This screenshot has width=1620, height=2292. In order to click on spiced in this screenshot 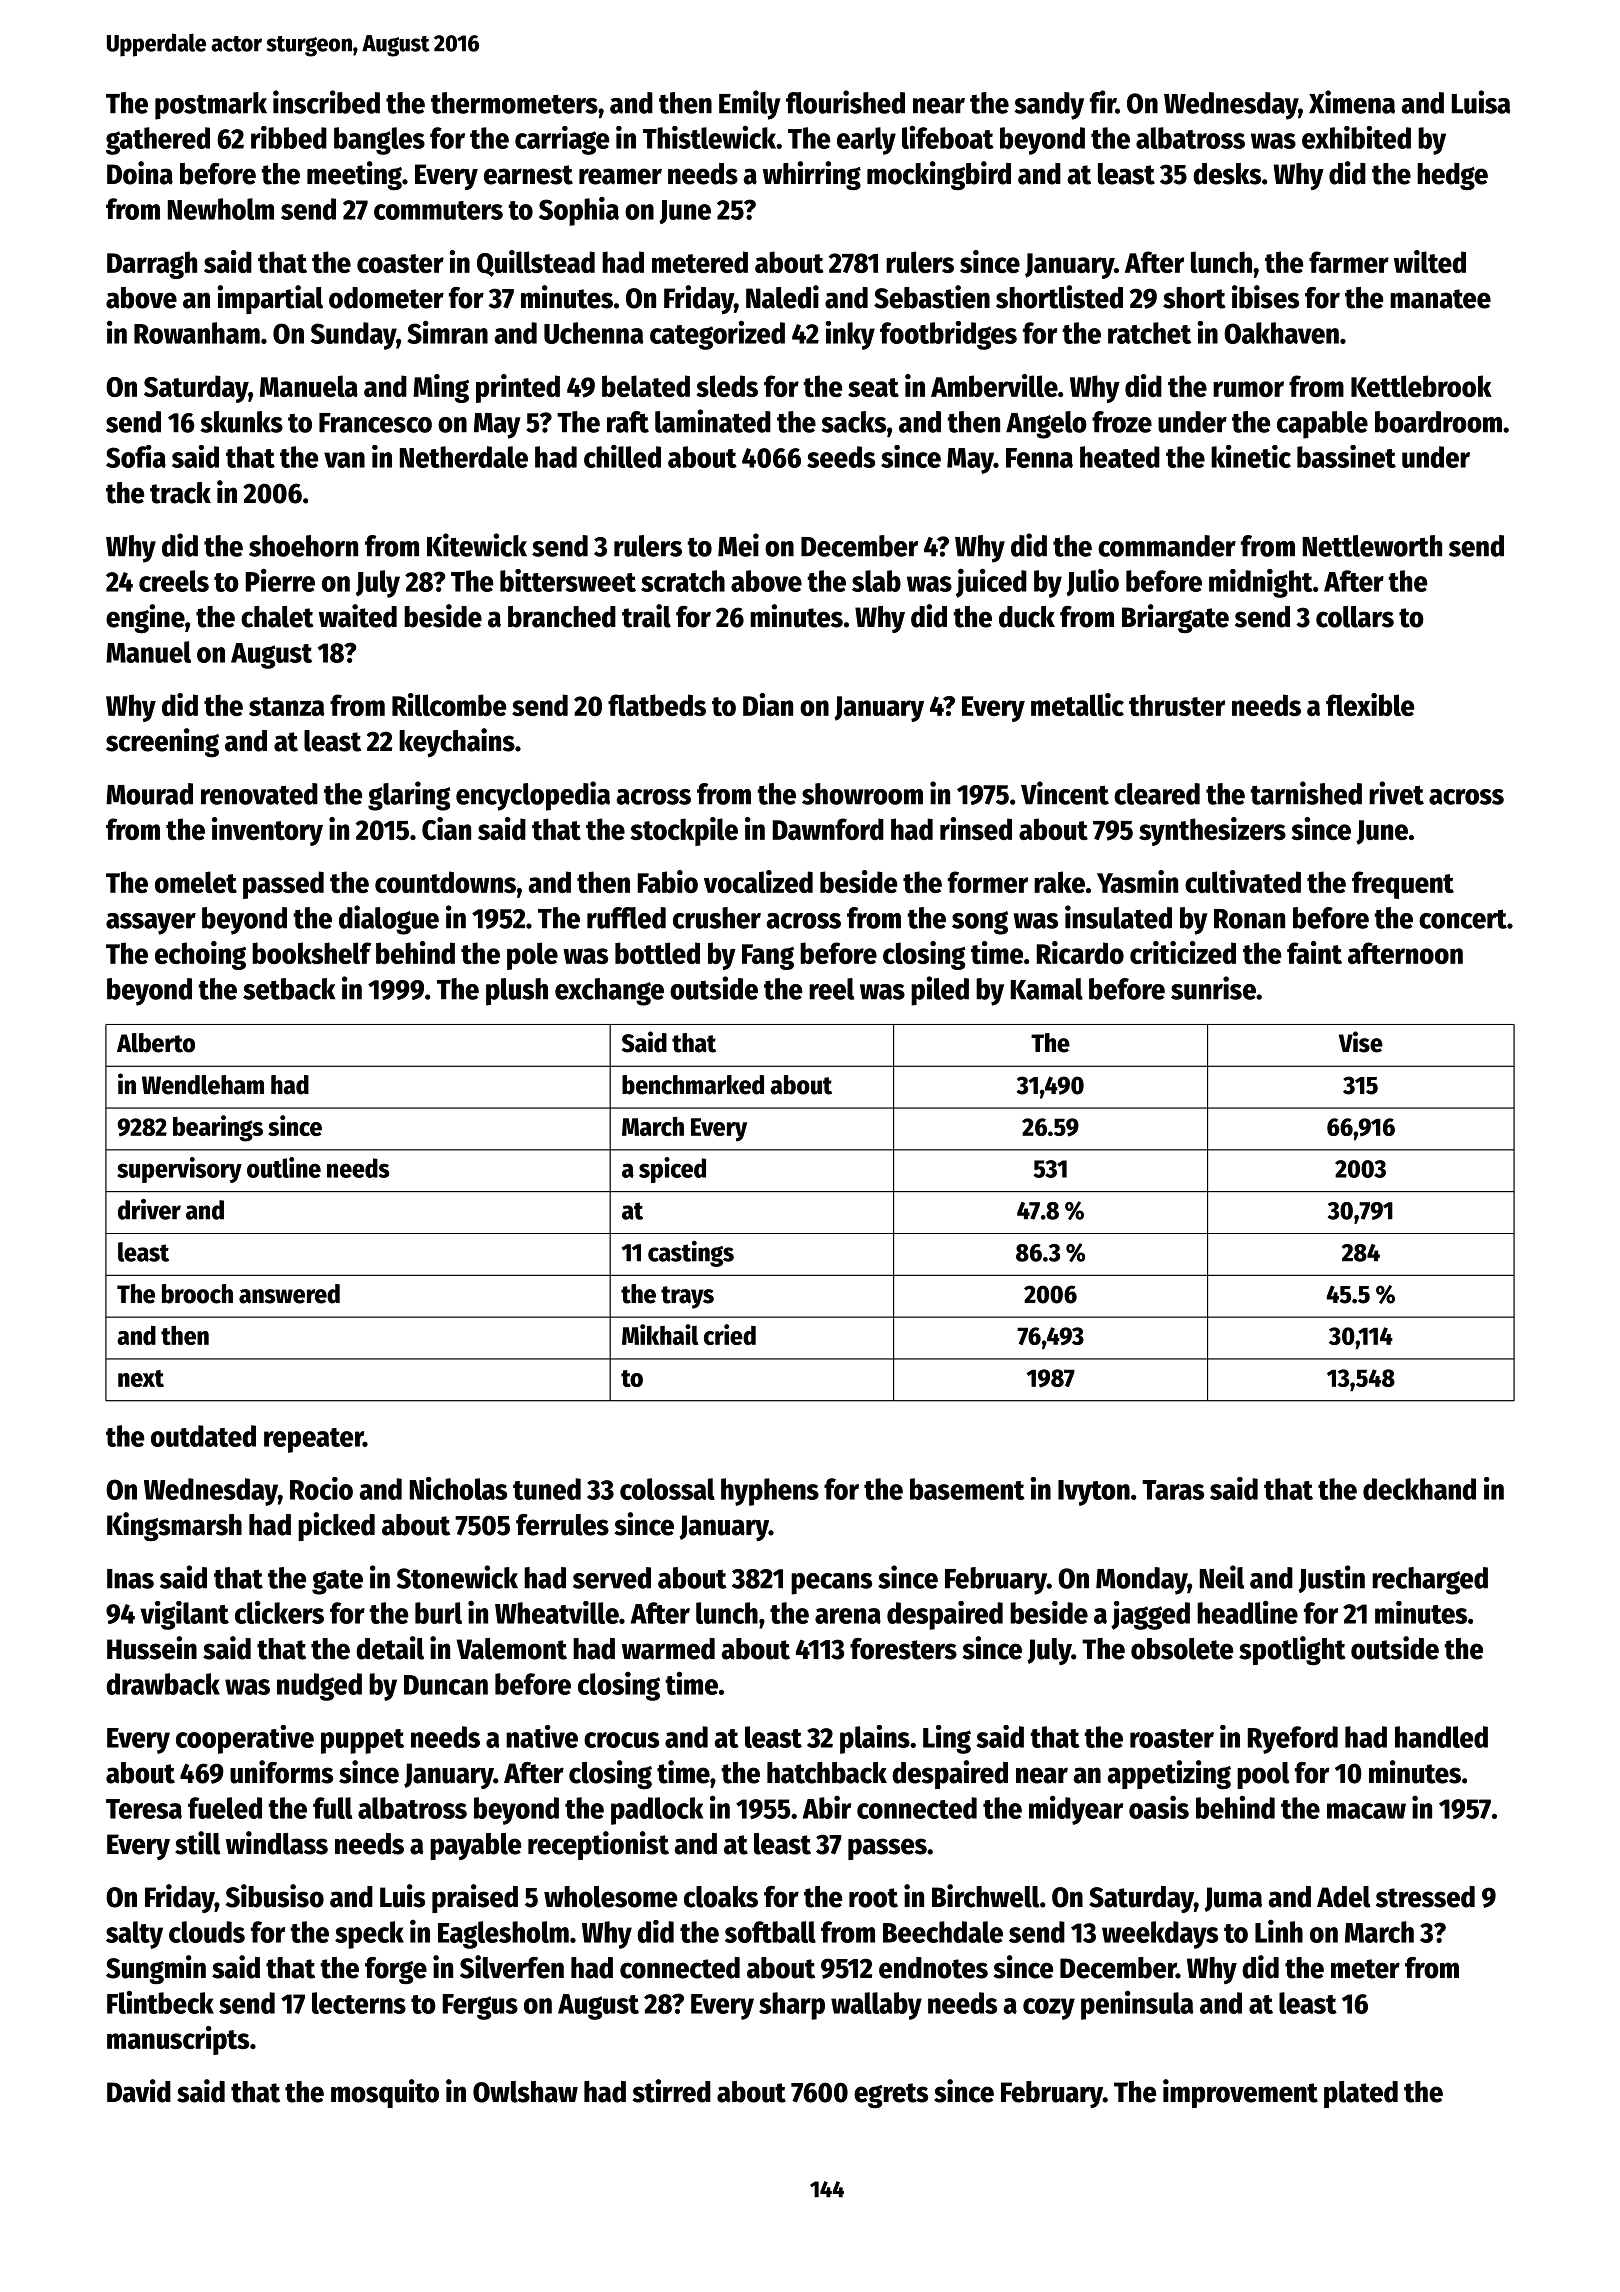, I will do `click(672, 1170)`.
